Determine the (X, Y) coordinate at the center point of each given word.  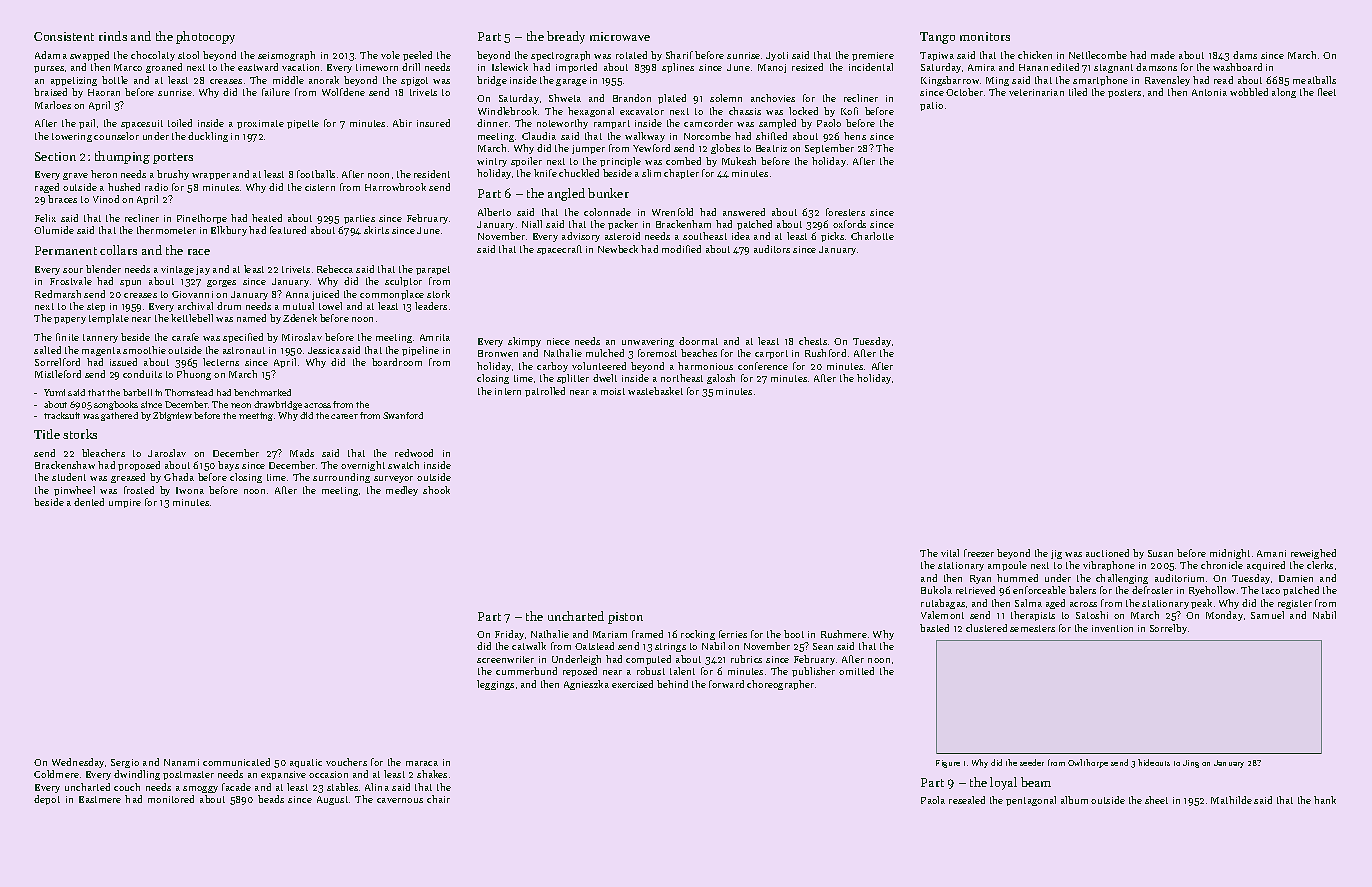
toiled (180, 123)
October (964, 92)
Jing (1191, 764)
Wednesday (78, 763)
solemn (726, 98)
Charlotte (872, 236)
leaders (431, 306)
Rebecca (335, 269)
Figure (948, 764)
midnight (1230, 554)
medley (402, 491)
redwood (414, 453)
